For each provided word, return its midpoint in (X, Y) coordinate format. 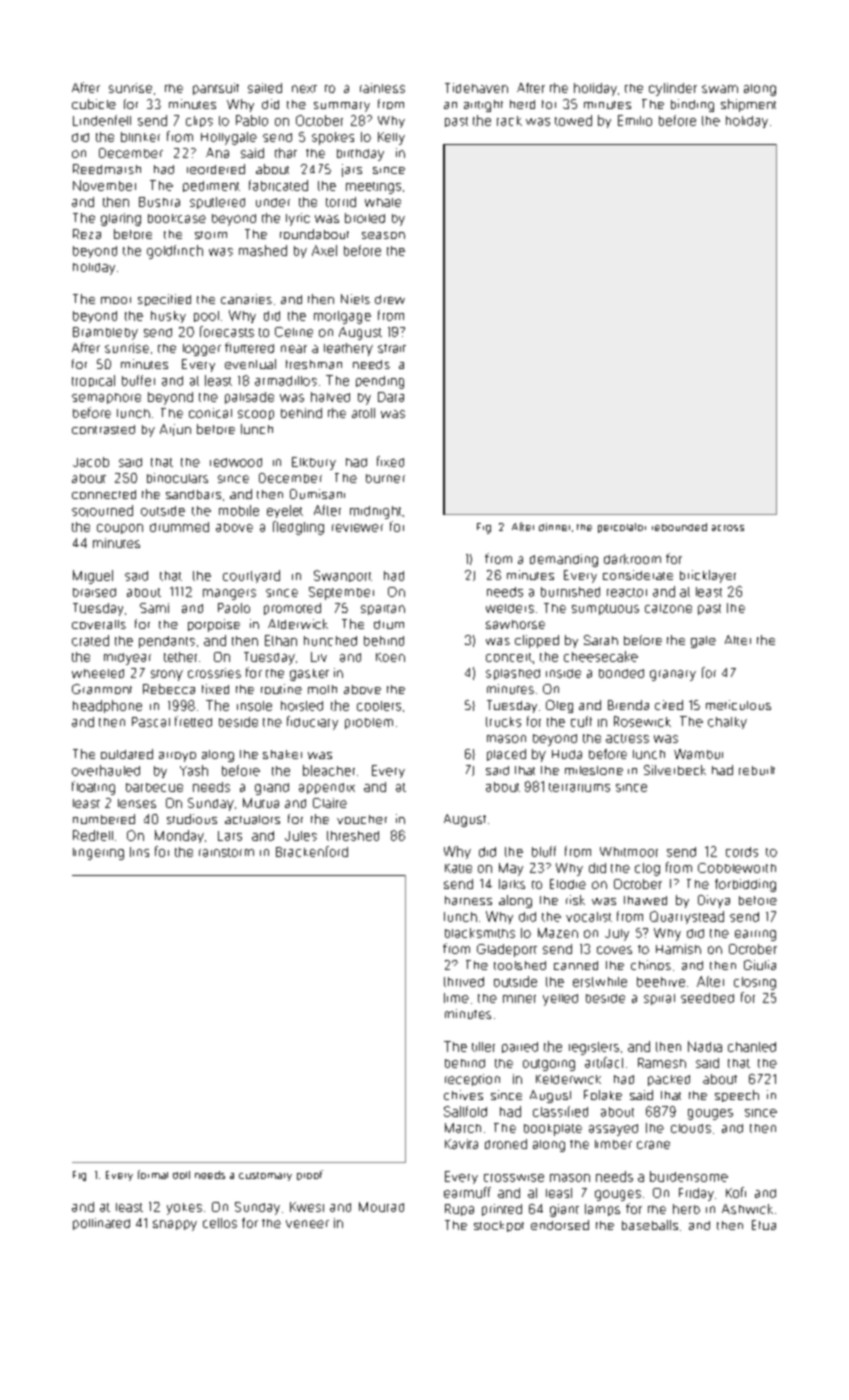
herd (522, 104)
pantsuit (216, 89)
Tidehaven (476, 88)
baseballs (650, 1225)
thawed (645, 900)
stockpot (499, 1226)
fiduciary (312, 723)
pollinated (101, 1224)
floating (93, 788)
